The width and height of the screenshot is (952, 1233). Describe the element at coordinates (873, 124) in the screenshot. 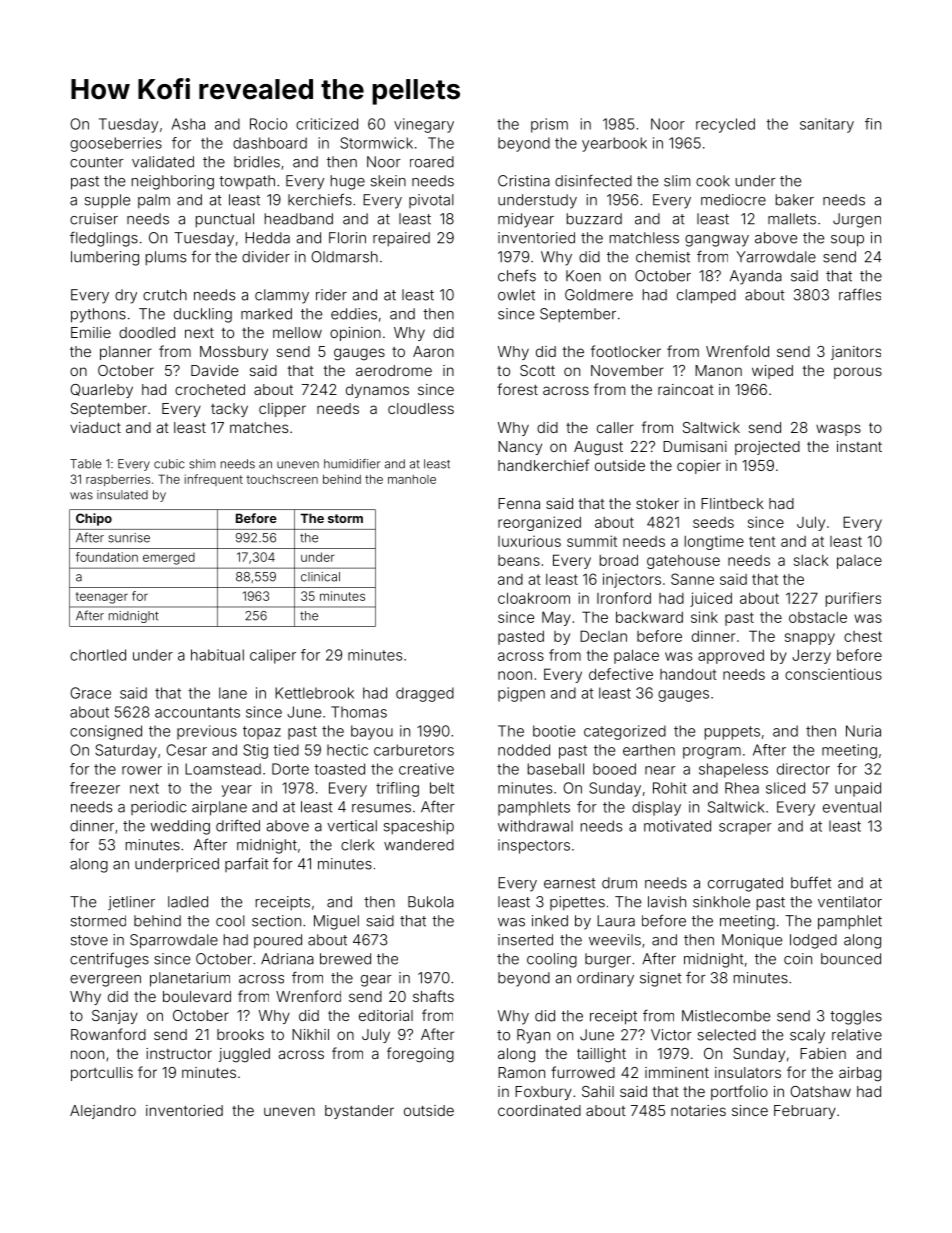

I see `fin` at that location.
